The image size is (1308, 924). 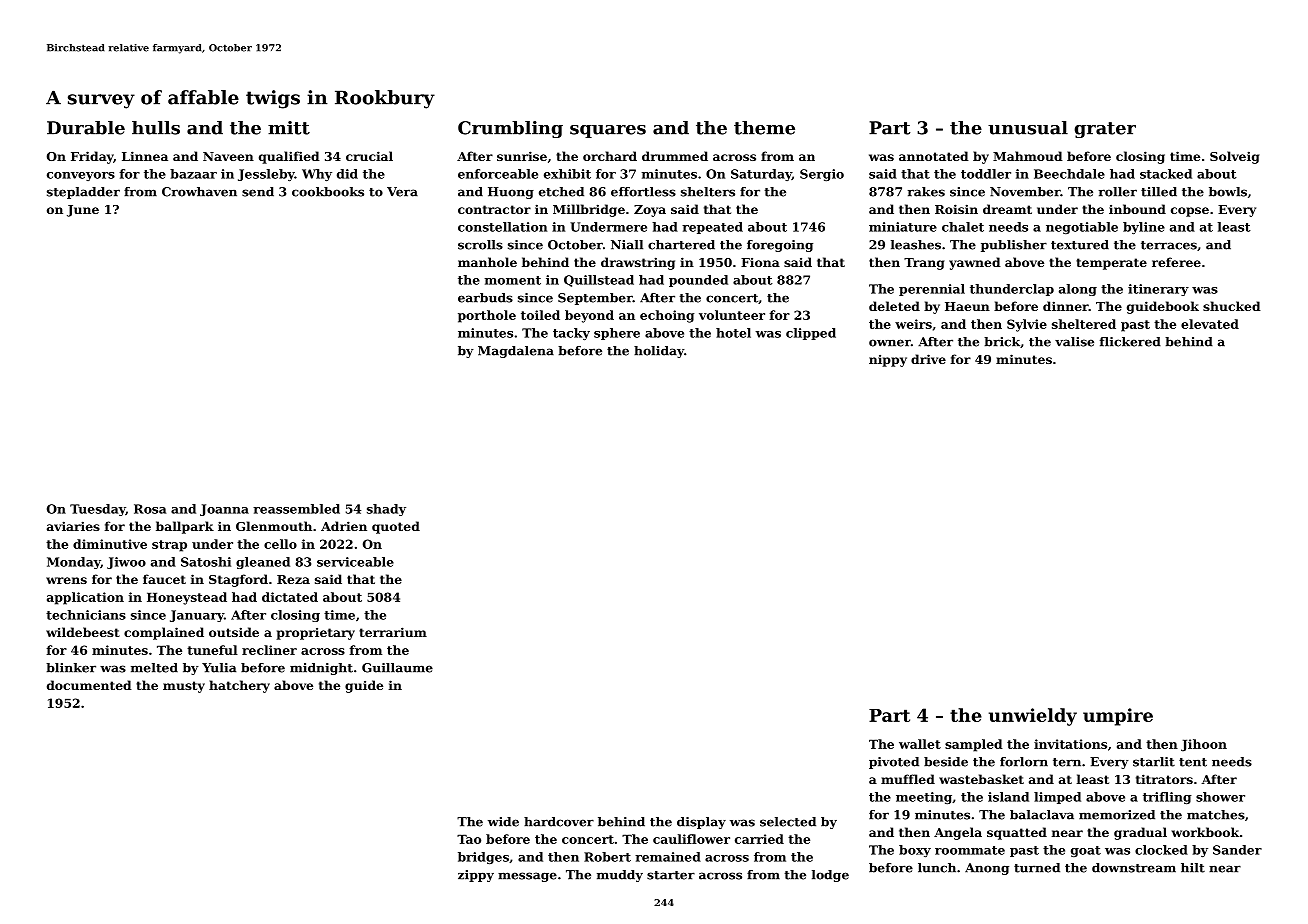 I want to click on starter, so click(x=671, y=875).
